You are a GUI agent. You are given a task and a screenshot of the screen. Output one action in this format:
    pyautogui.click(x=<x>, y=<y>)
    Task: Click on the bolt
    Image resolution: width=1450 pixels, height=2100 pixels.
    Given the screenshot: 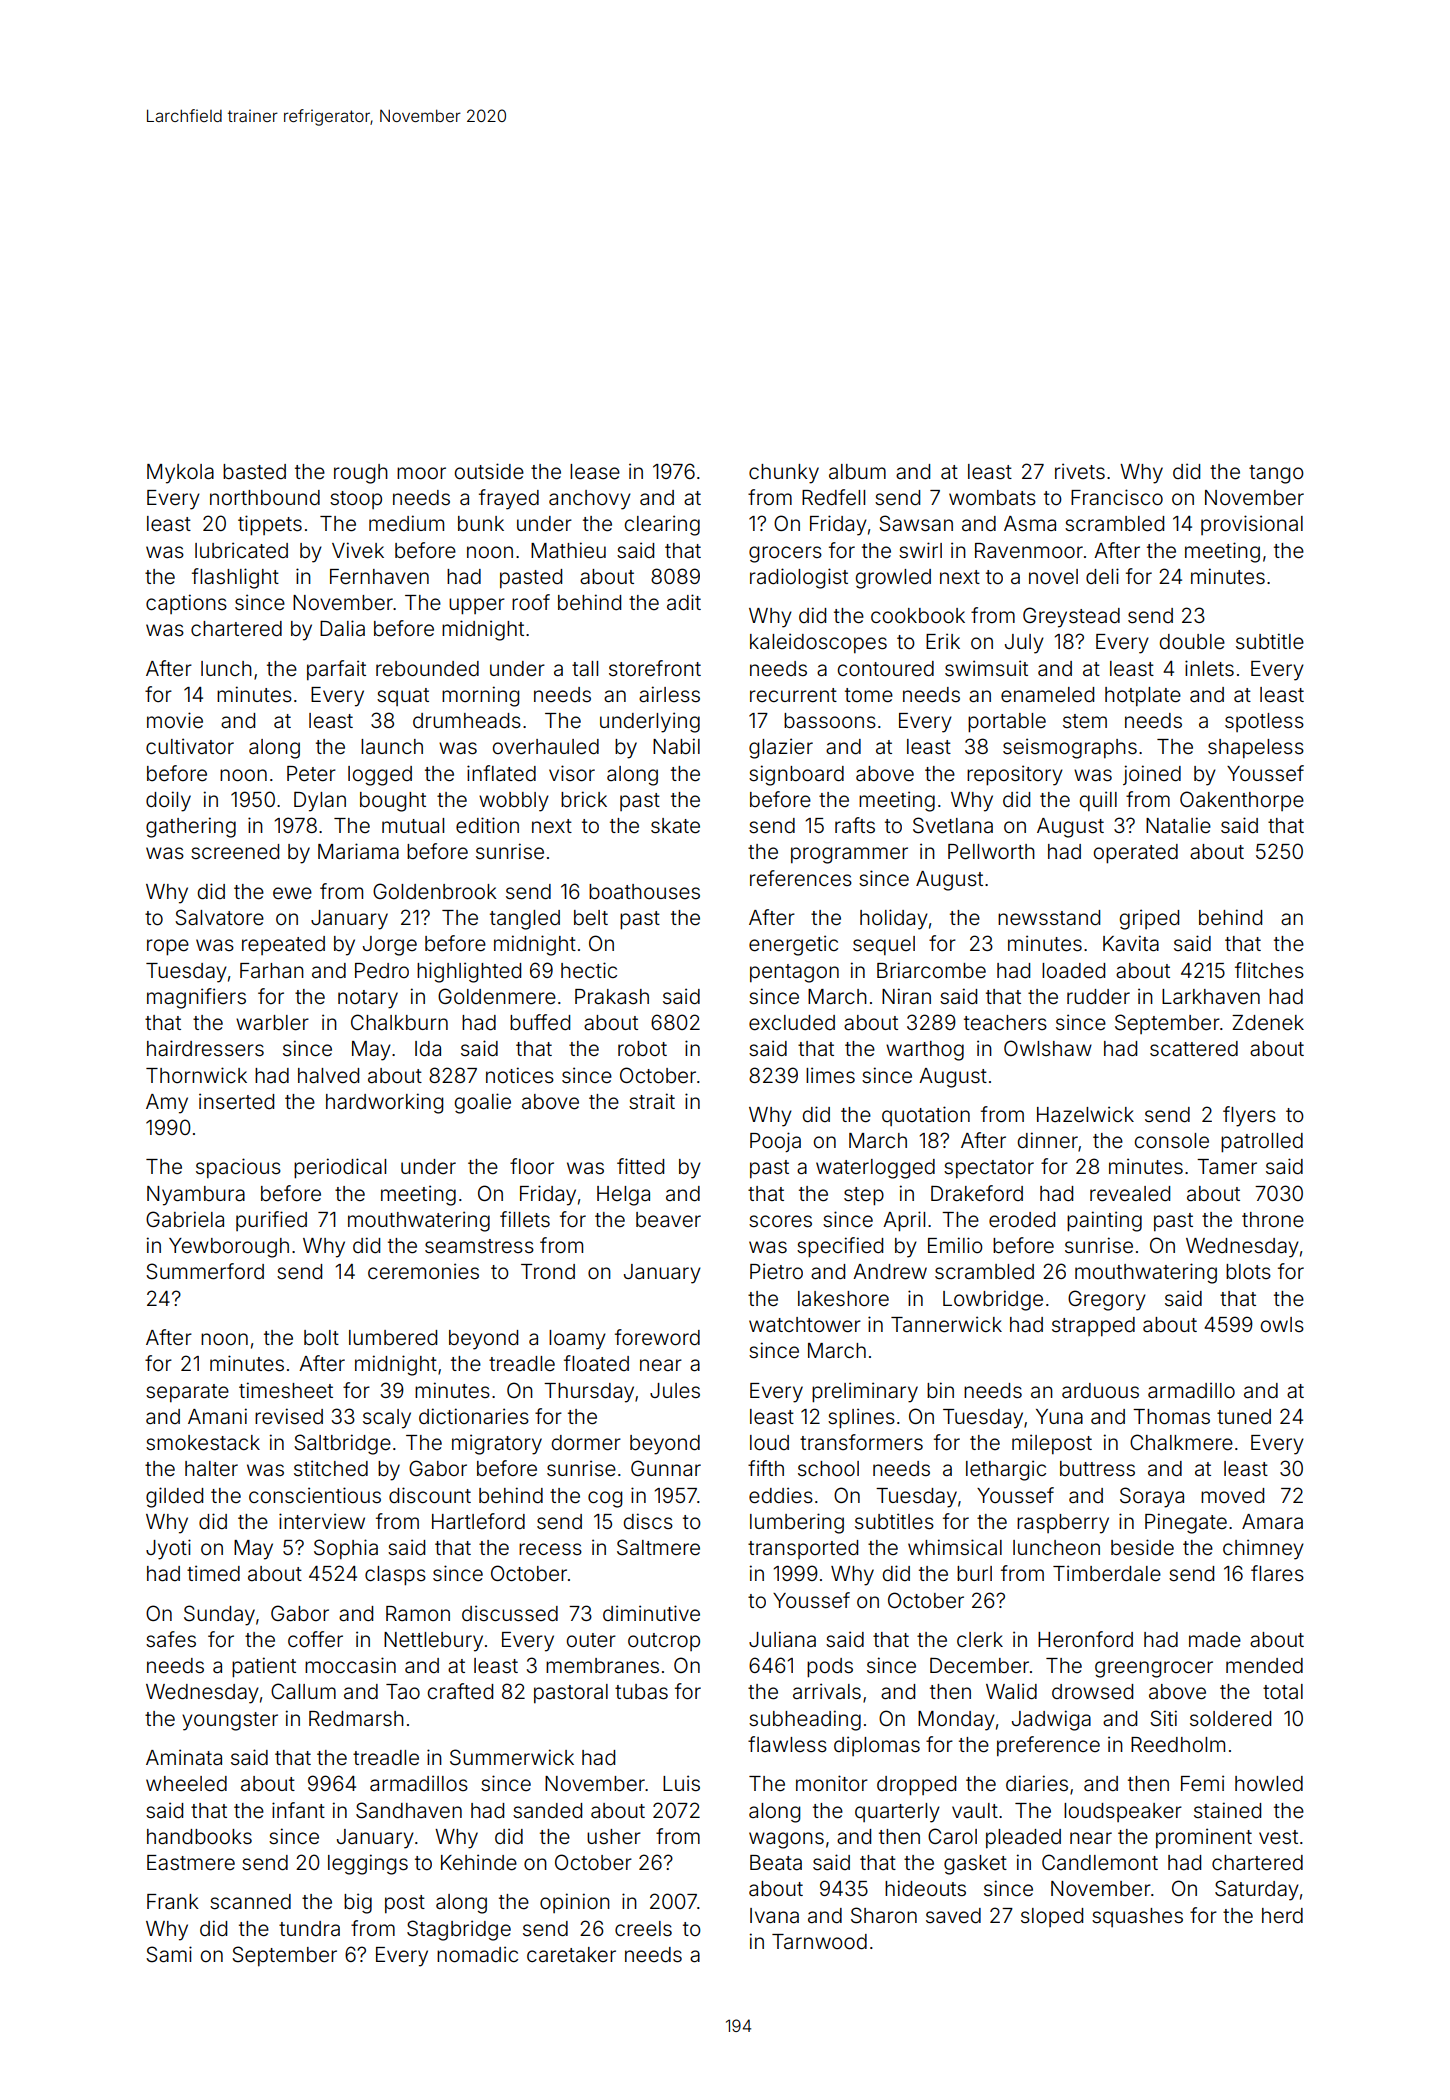 What is the action you would take?
    pyautogui.click(x=321, y=1338)
